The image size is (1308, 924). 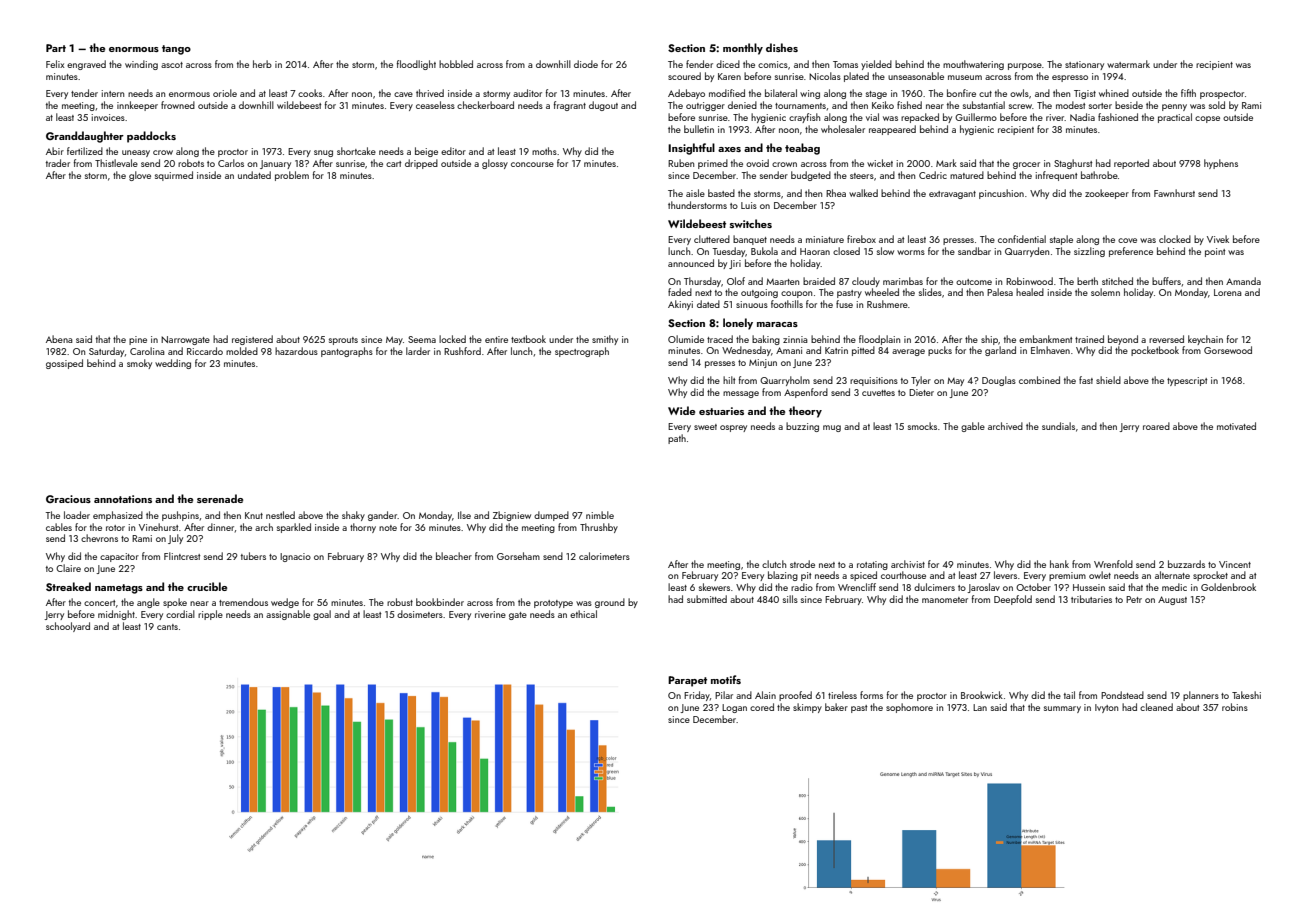 I want to click on Granddaughter, so click(x=85, y=137).
